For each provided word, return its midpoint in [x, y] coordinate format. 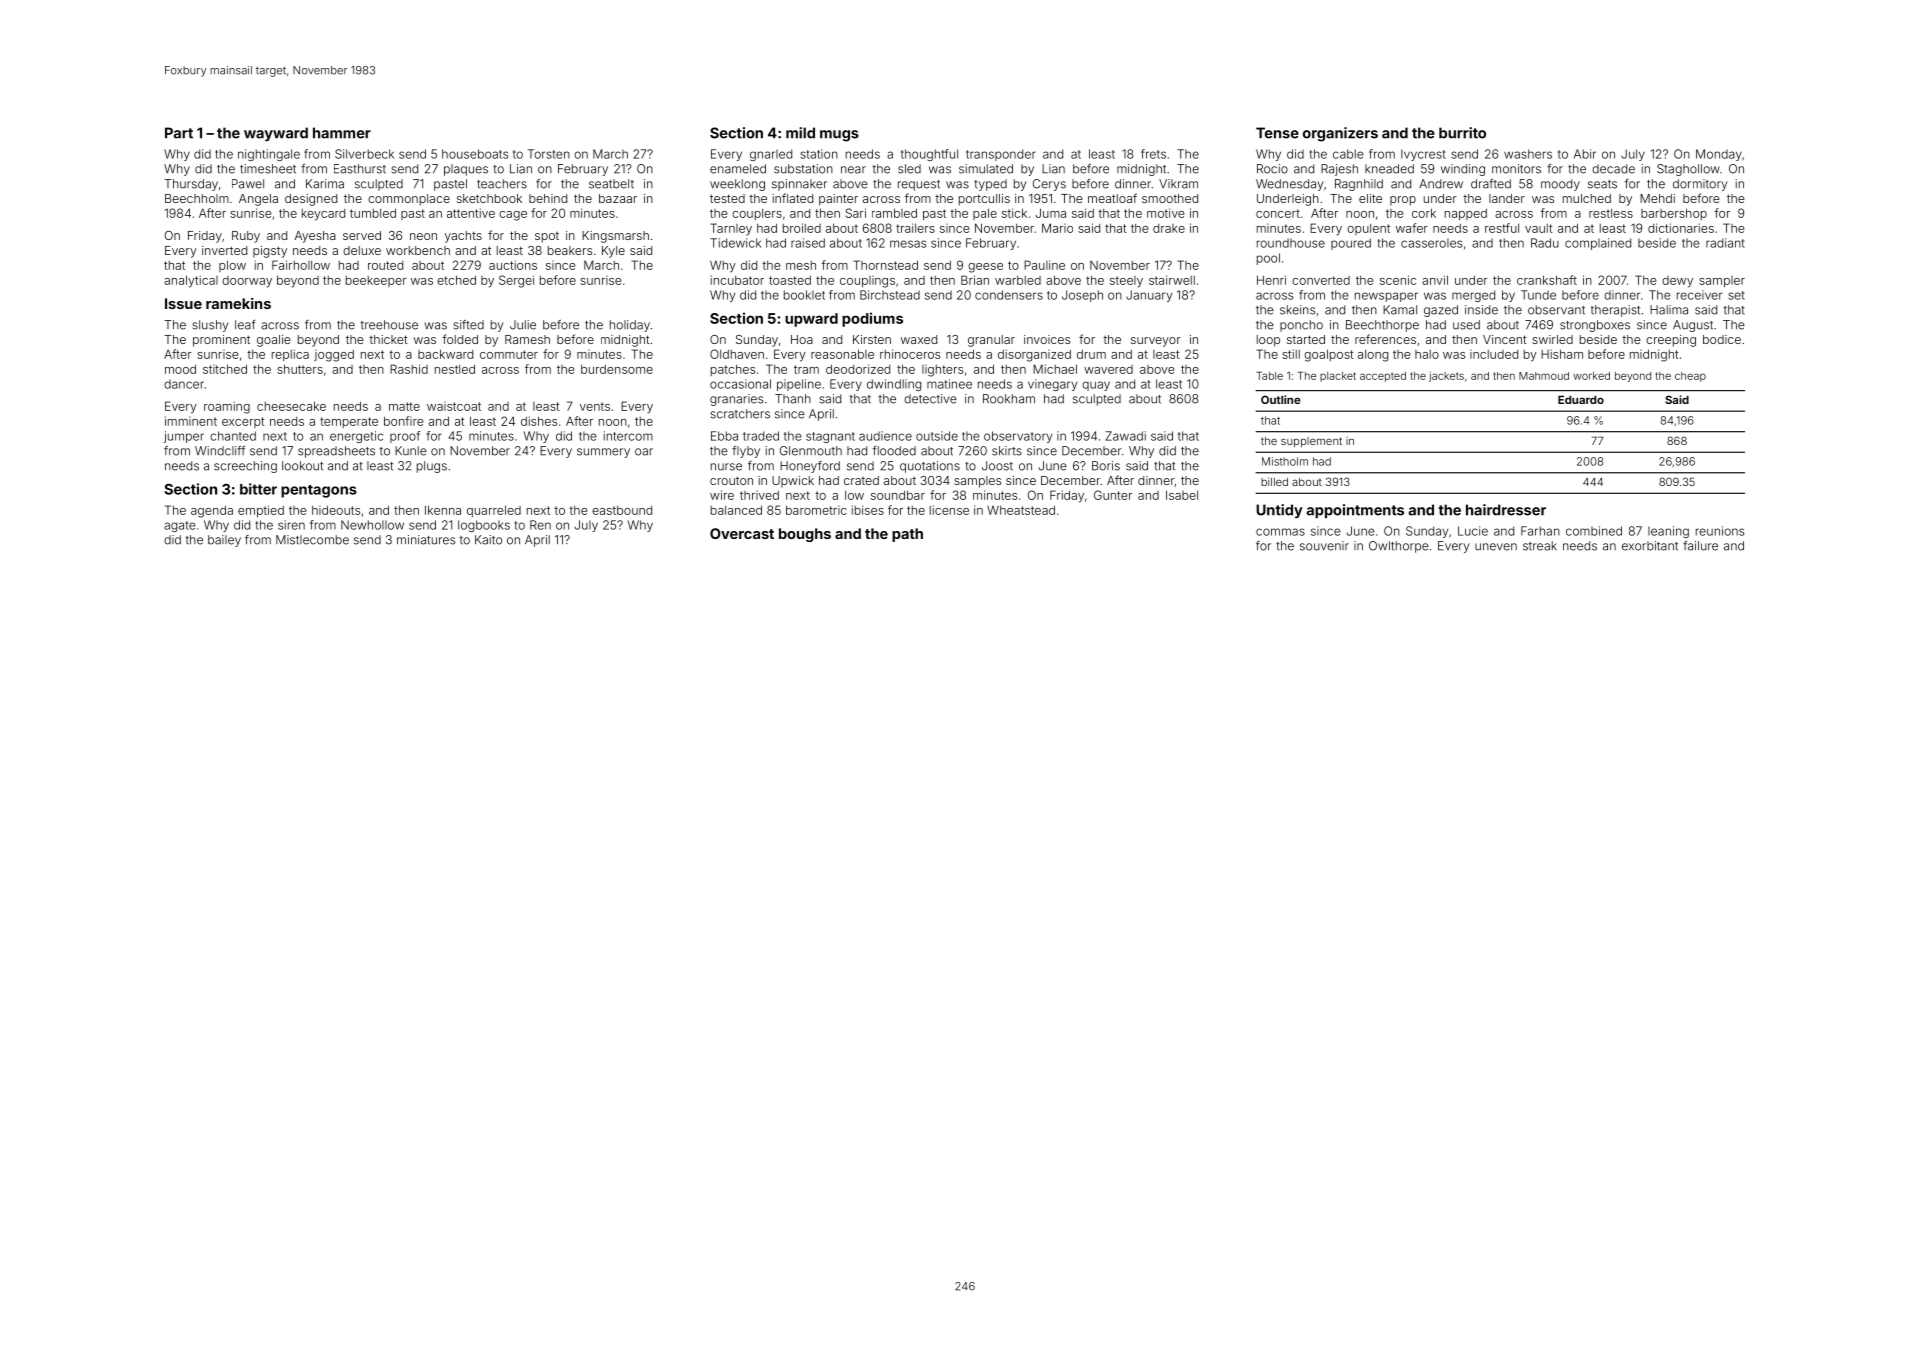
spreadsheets [336, 452]
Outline [1281, 399]
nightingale [269, 155]
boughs [805, 535]
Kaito [488, 540]
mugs [839, 136]
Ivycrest [1423, 155]
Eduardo [1581, 399]
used [1466, 325]
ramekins [238, 303]
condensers [1009, 295]
